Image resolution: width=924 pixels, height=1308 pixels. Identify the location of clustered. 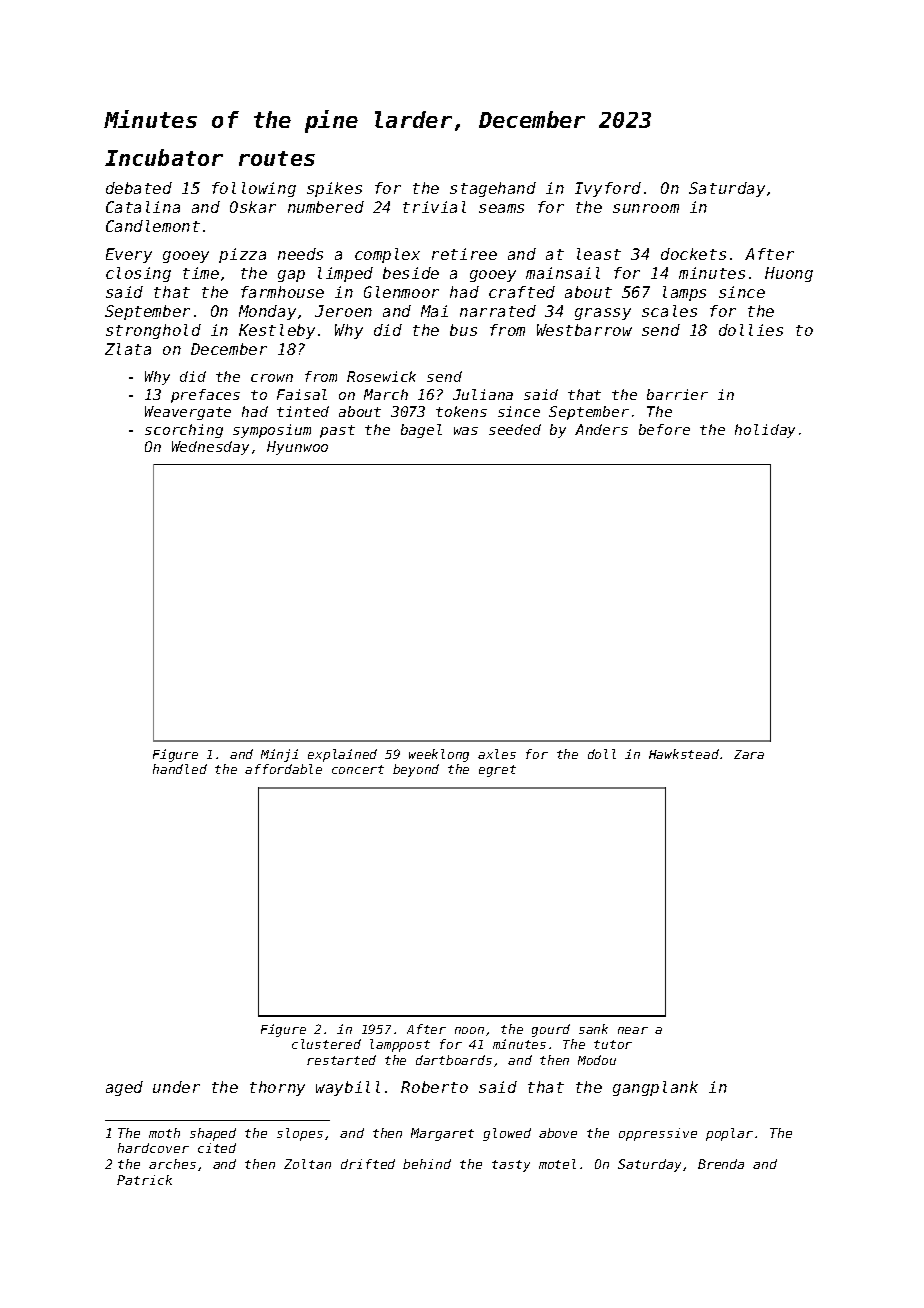
(326, 1044).
